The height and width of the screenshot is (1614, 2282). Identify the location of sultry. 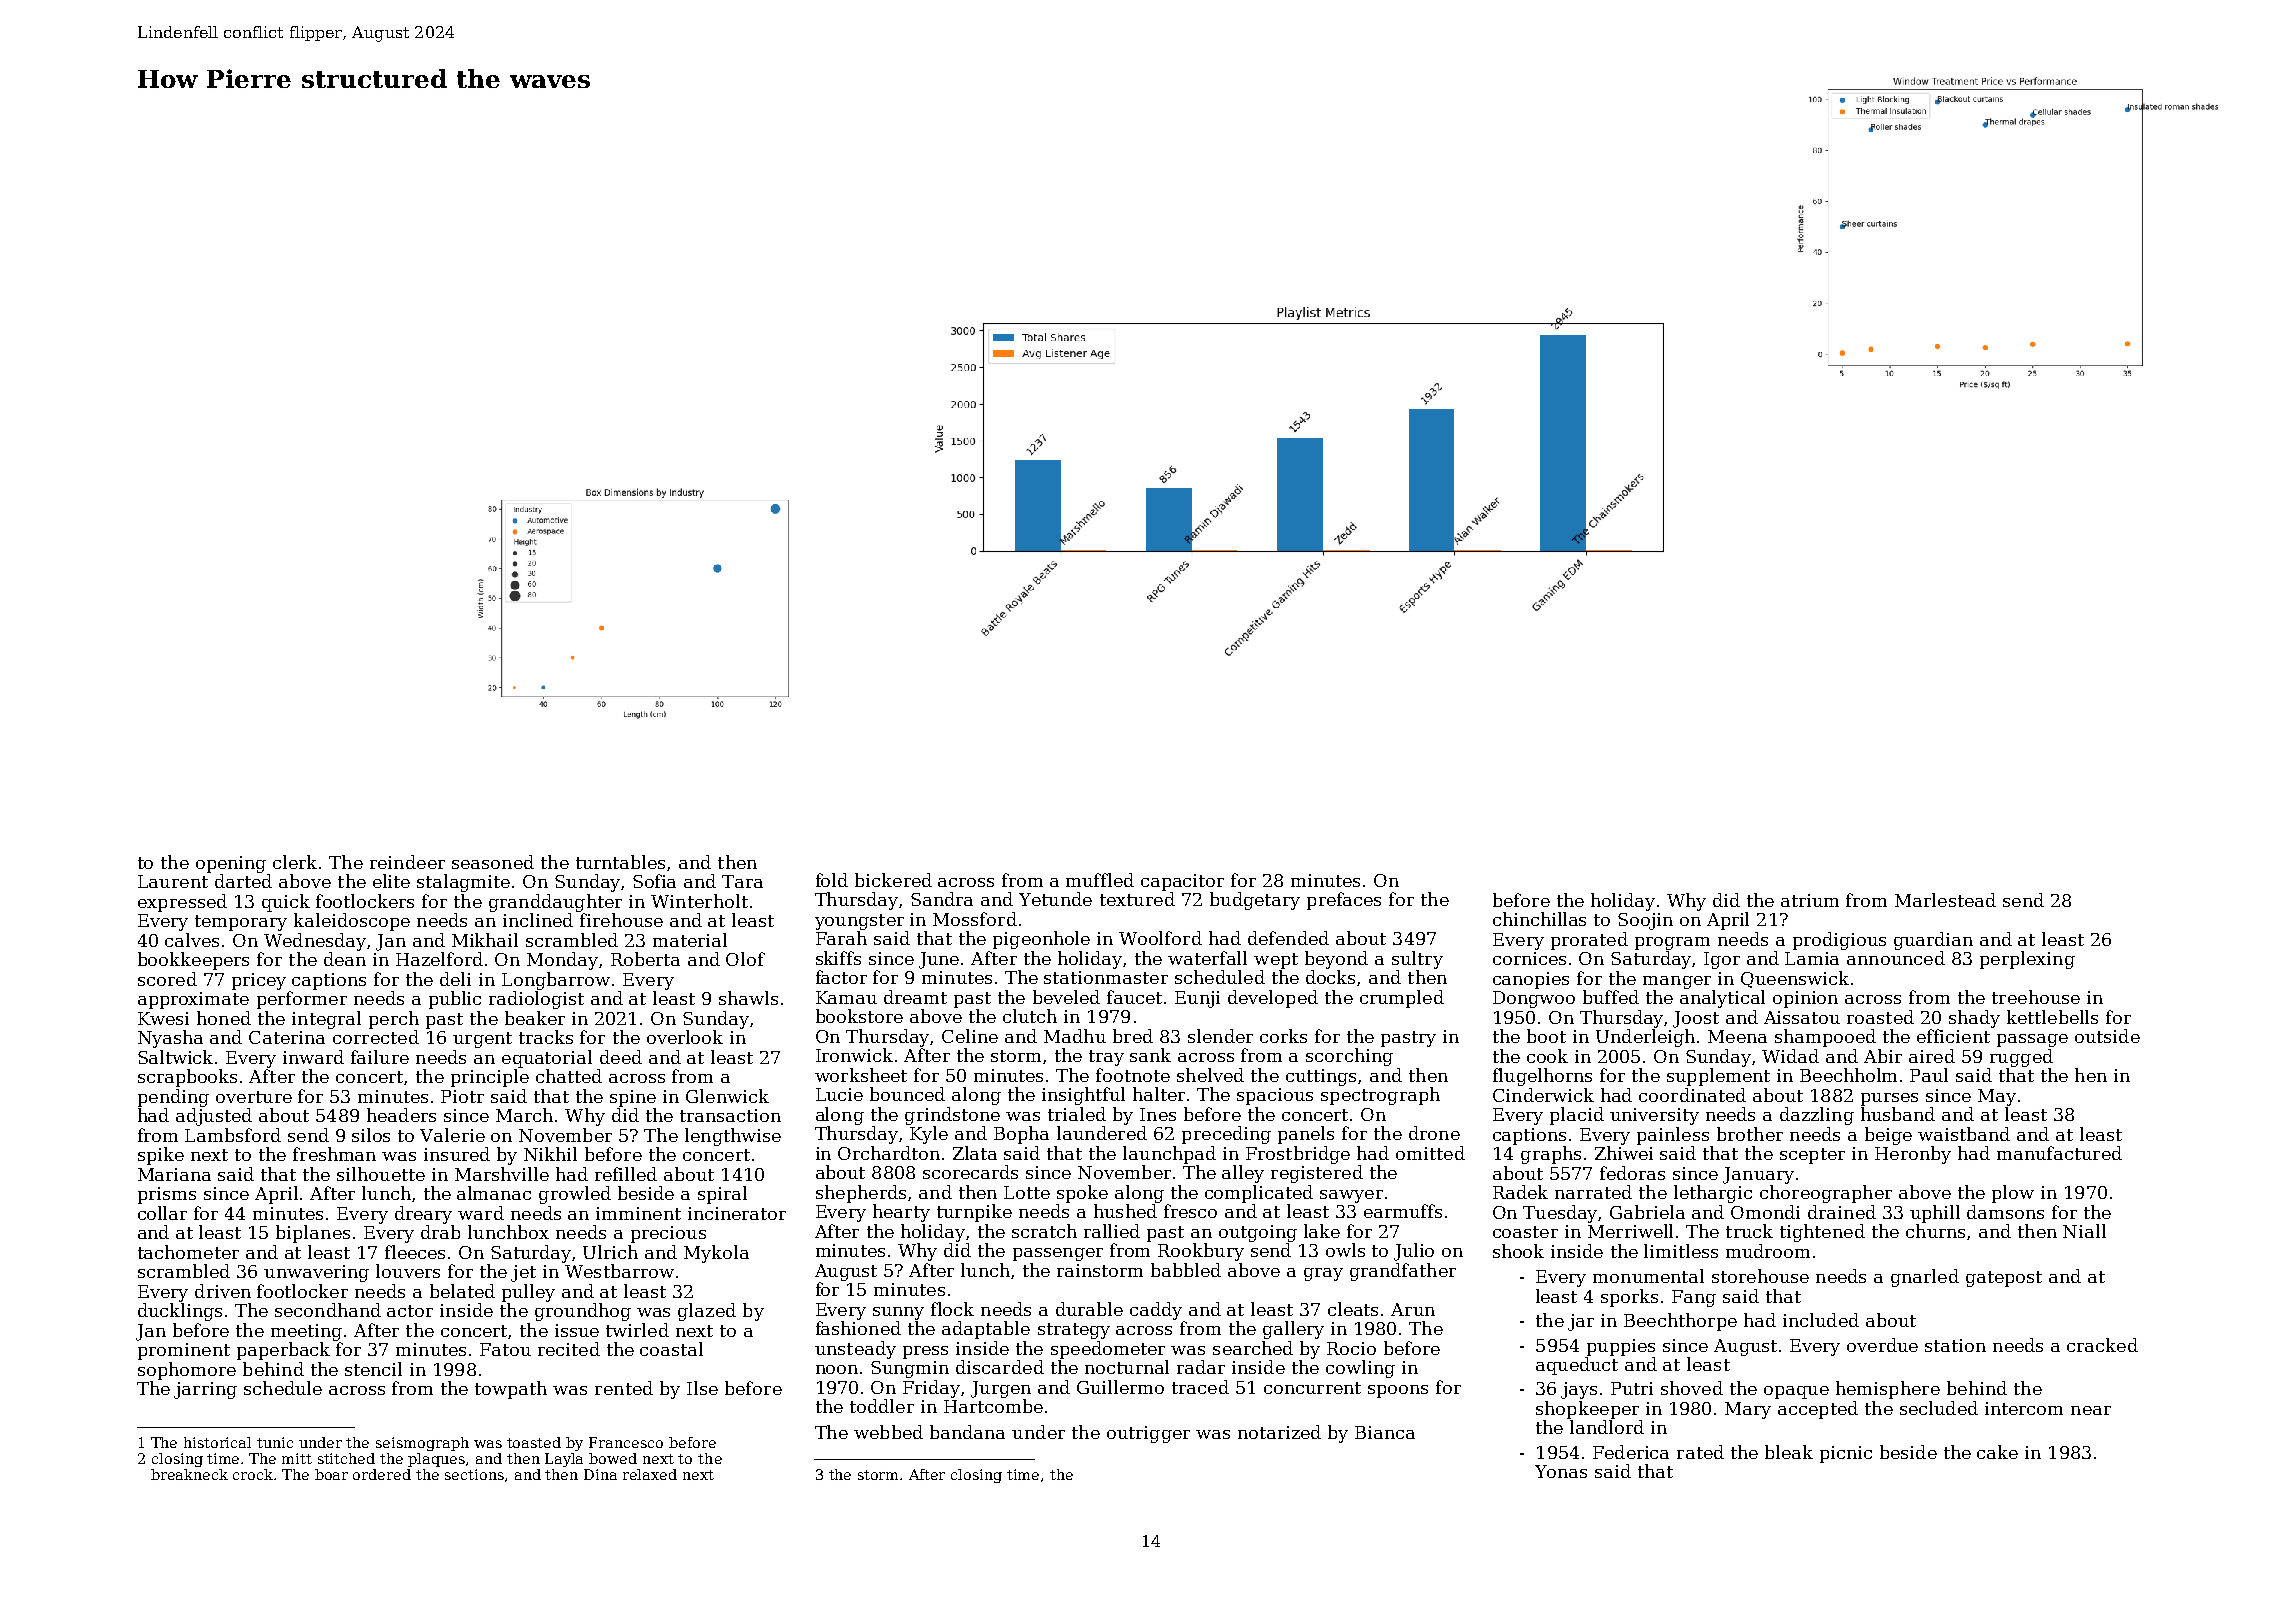
(1417, 960).
